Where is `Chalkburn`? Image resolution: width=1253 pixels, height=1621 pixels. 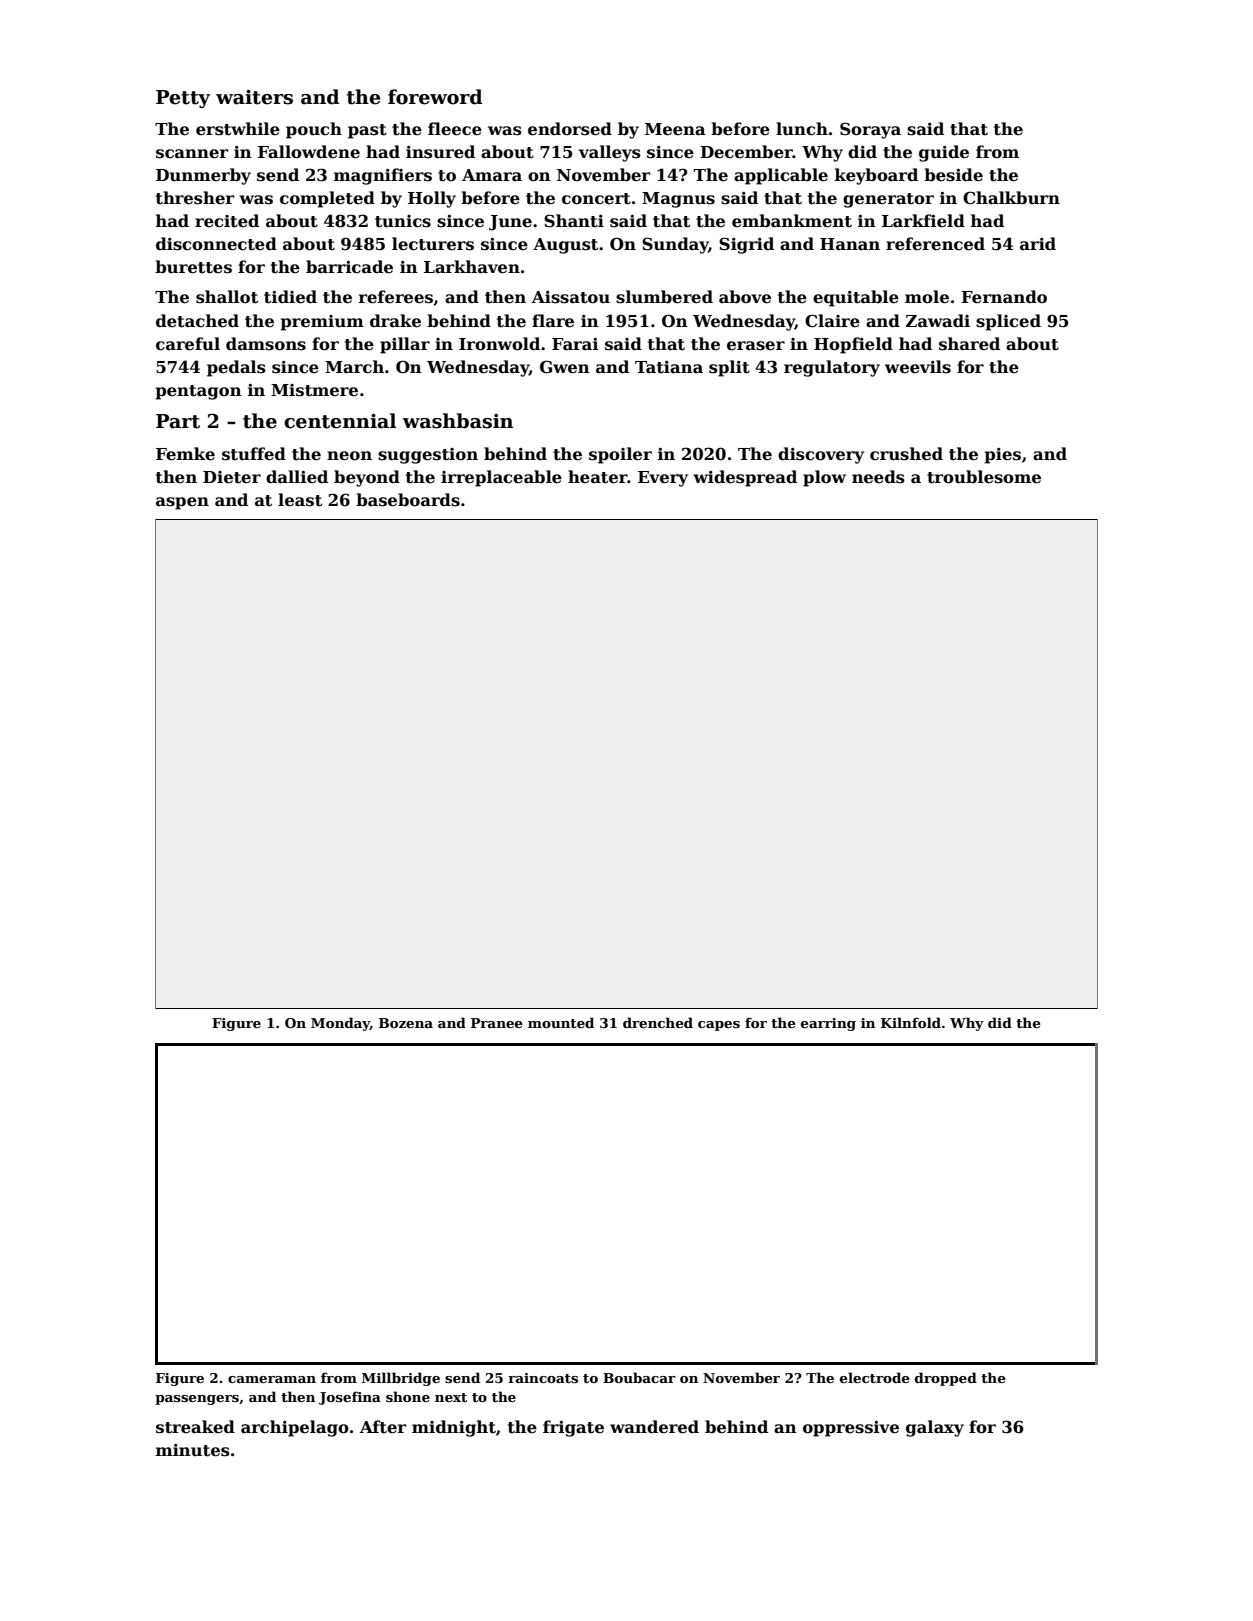 Chalkburn is located at coordinates (1011, 198).
